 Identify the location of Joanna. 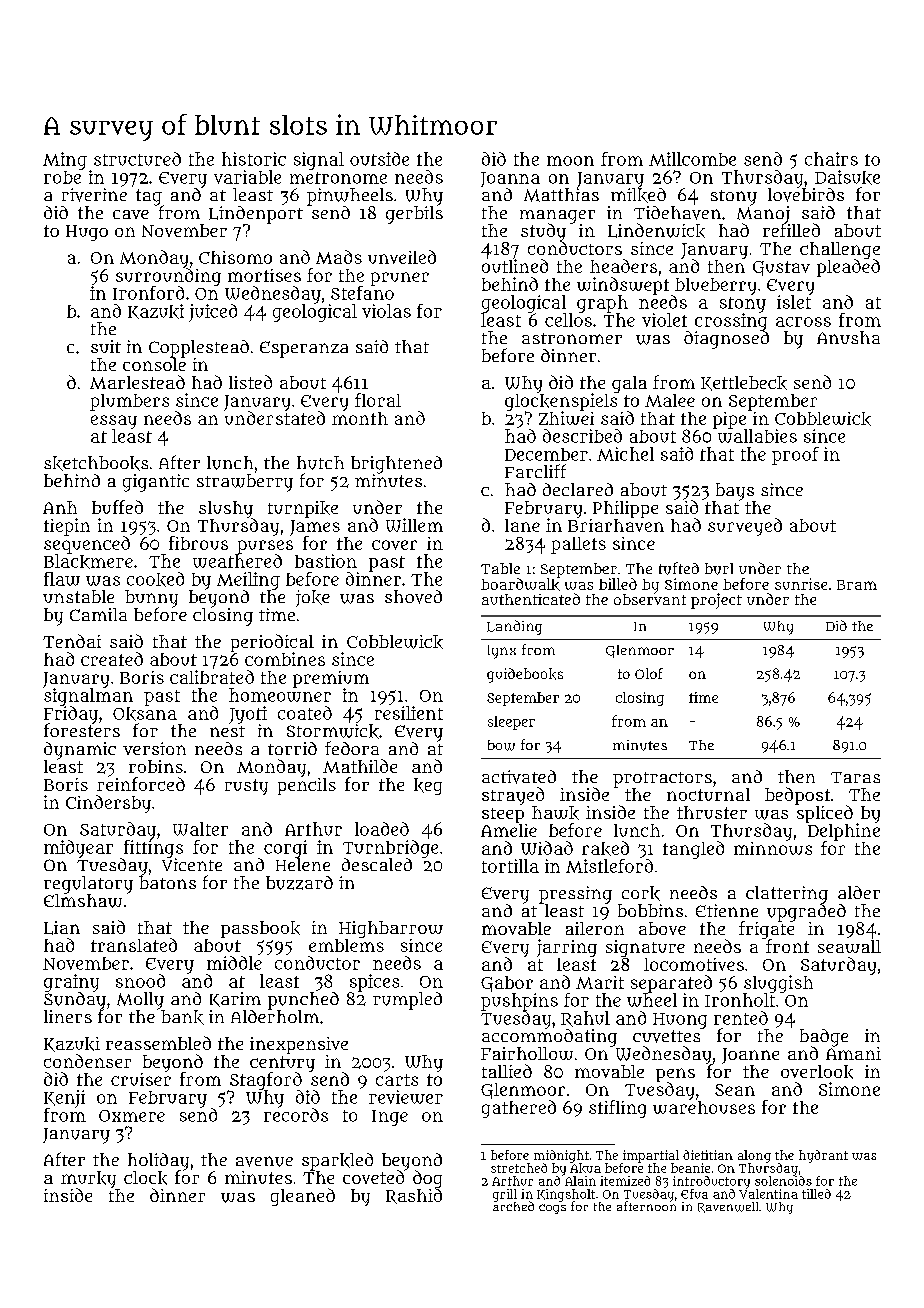
(510, 179).
